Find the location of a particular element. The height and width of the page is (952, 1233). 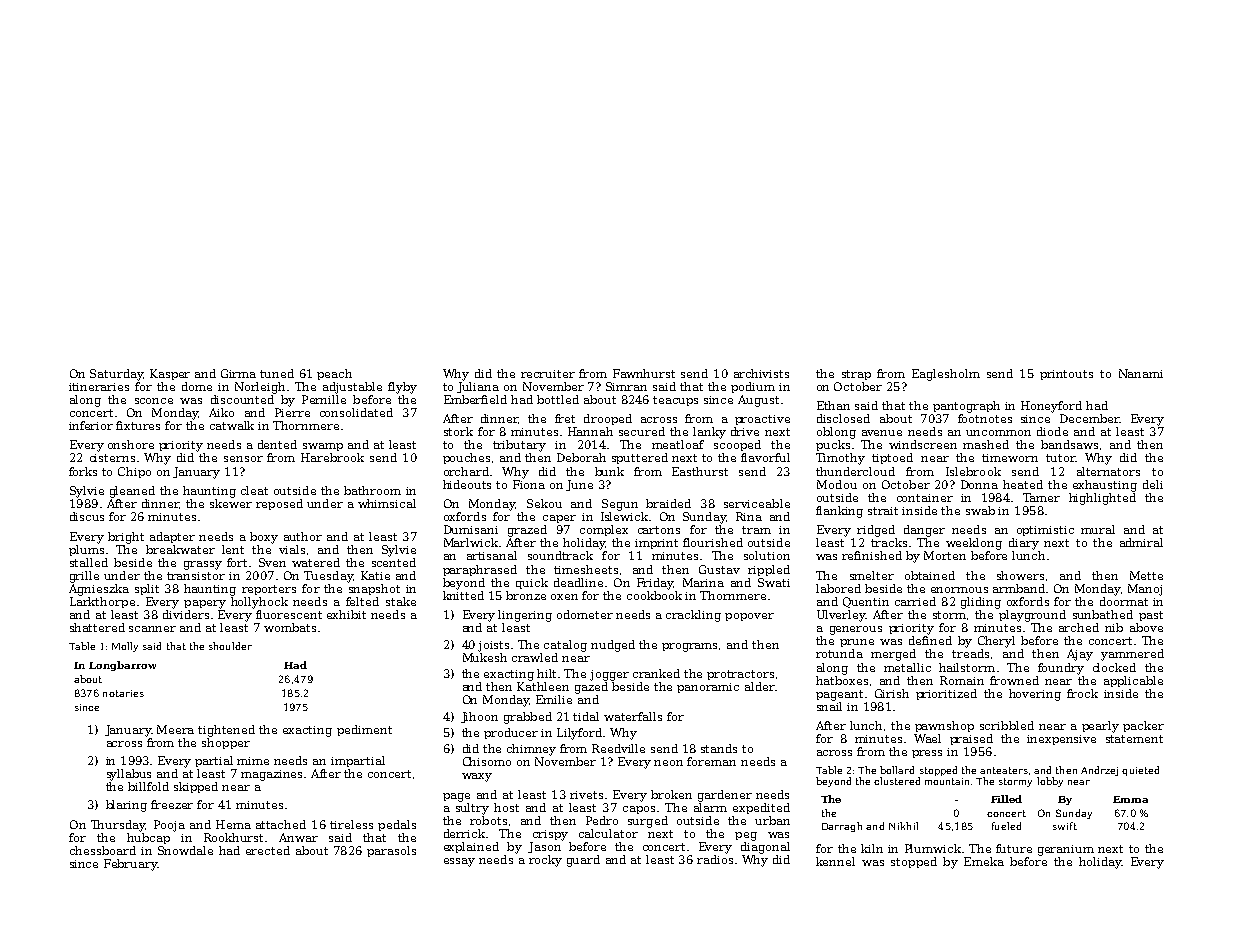

Nanami is located at coordinates (1141, 373).
